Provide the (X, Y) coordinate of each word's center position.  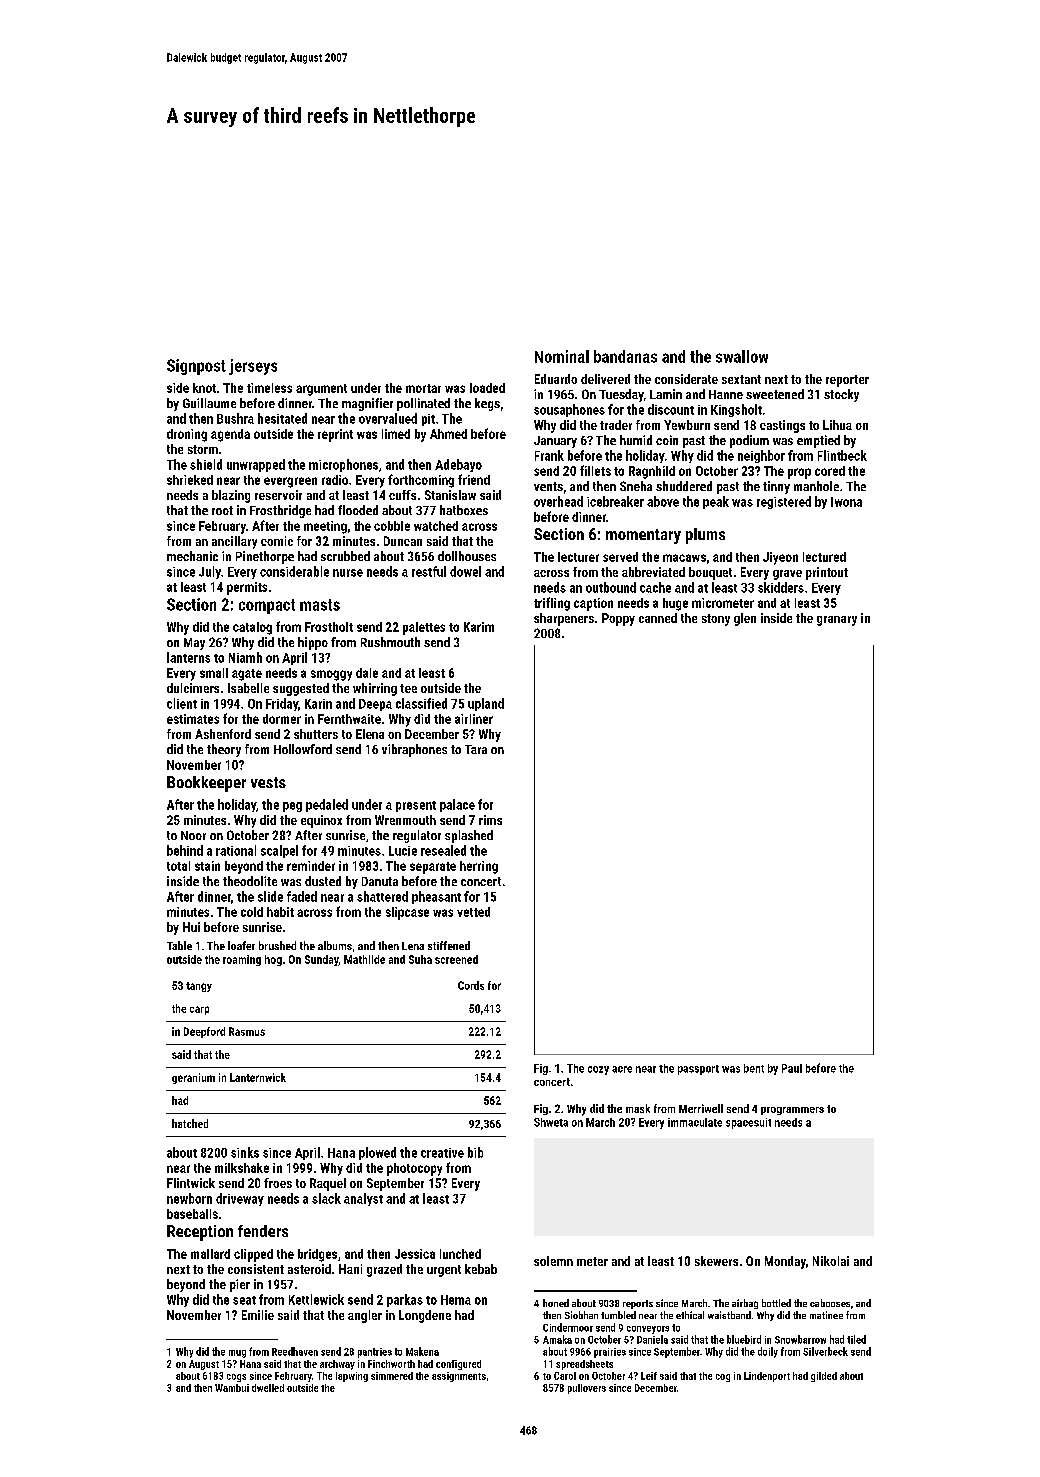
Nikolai (831, 1261)
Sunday (322, 960)
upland (486, 704)
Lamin (666, 394)
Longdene (425, 1316)
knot (204, 388)
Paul (792, 1068)
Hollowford (303, 749)
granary (837, 621)
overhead (558, 501)
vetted (473, 912)
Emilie (258, 1315)
